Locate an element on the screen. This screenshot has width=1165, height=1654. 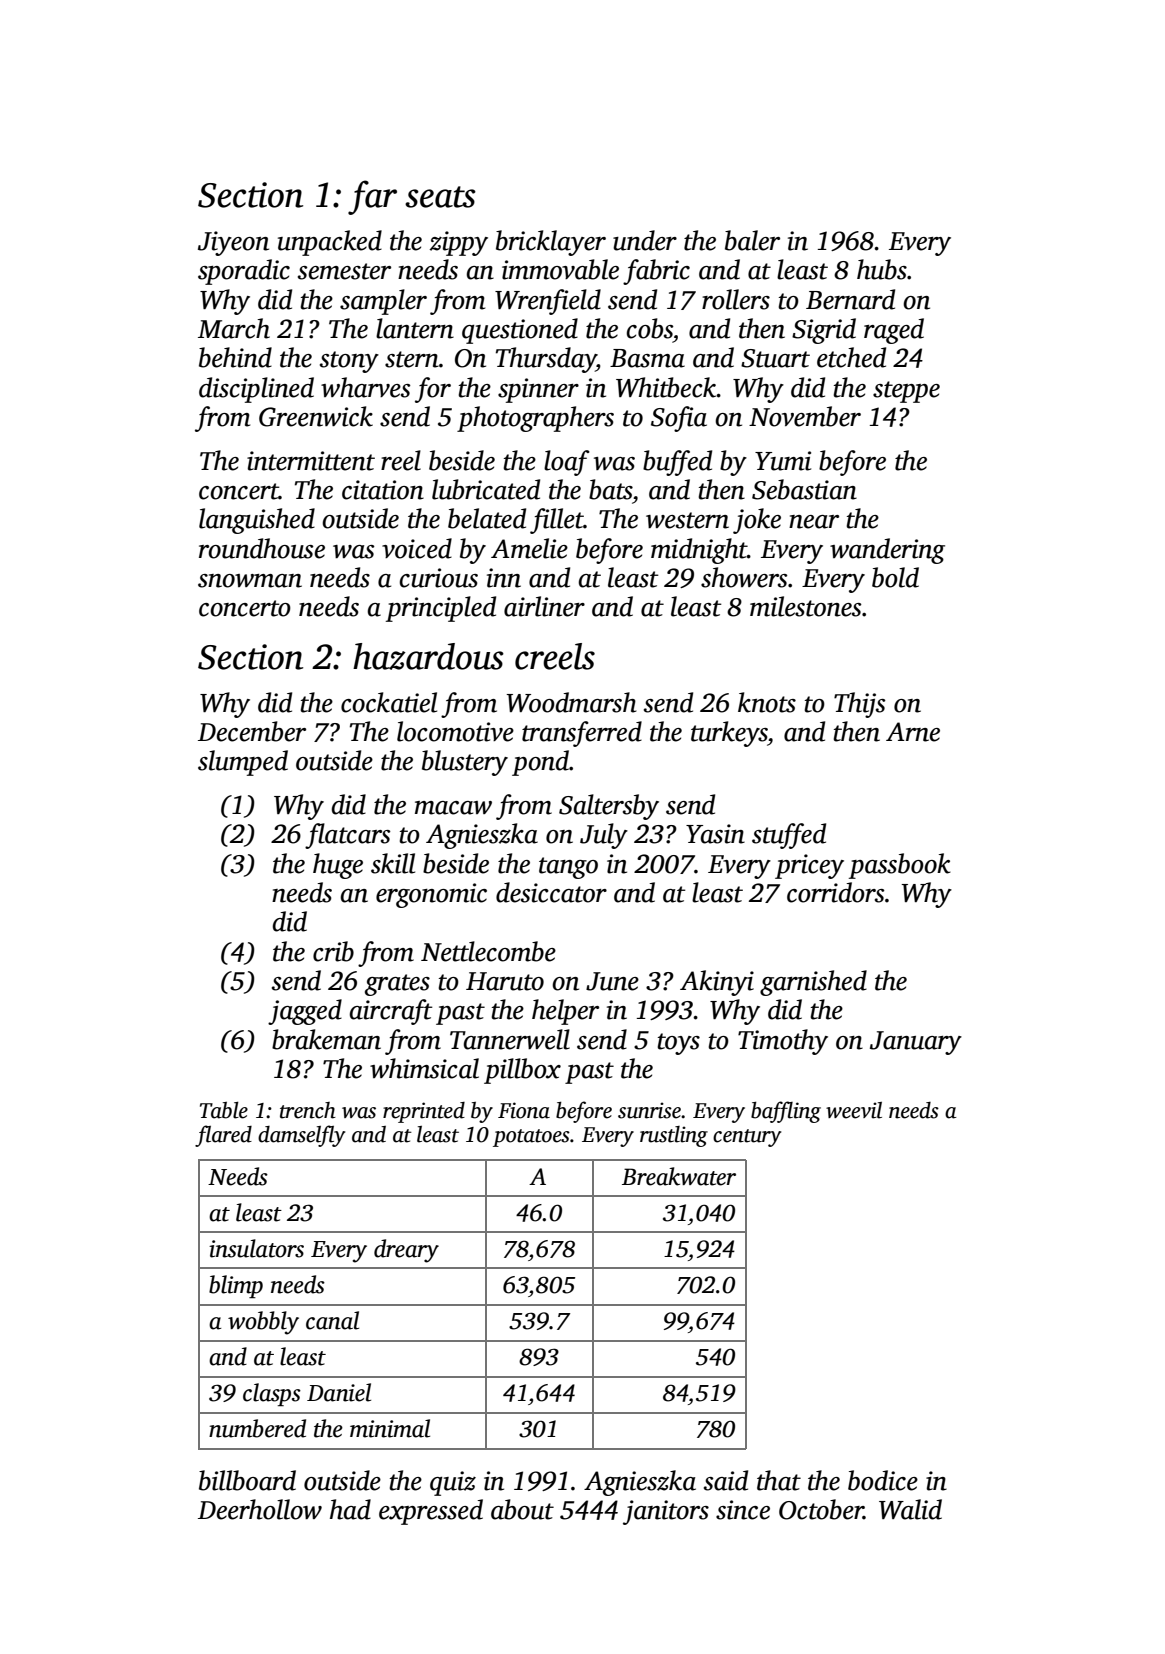
under is located at coordinates (645, 240).
